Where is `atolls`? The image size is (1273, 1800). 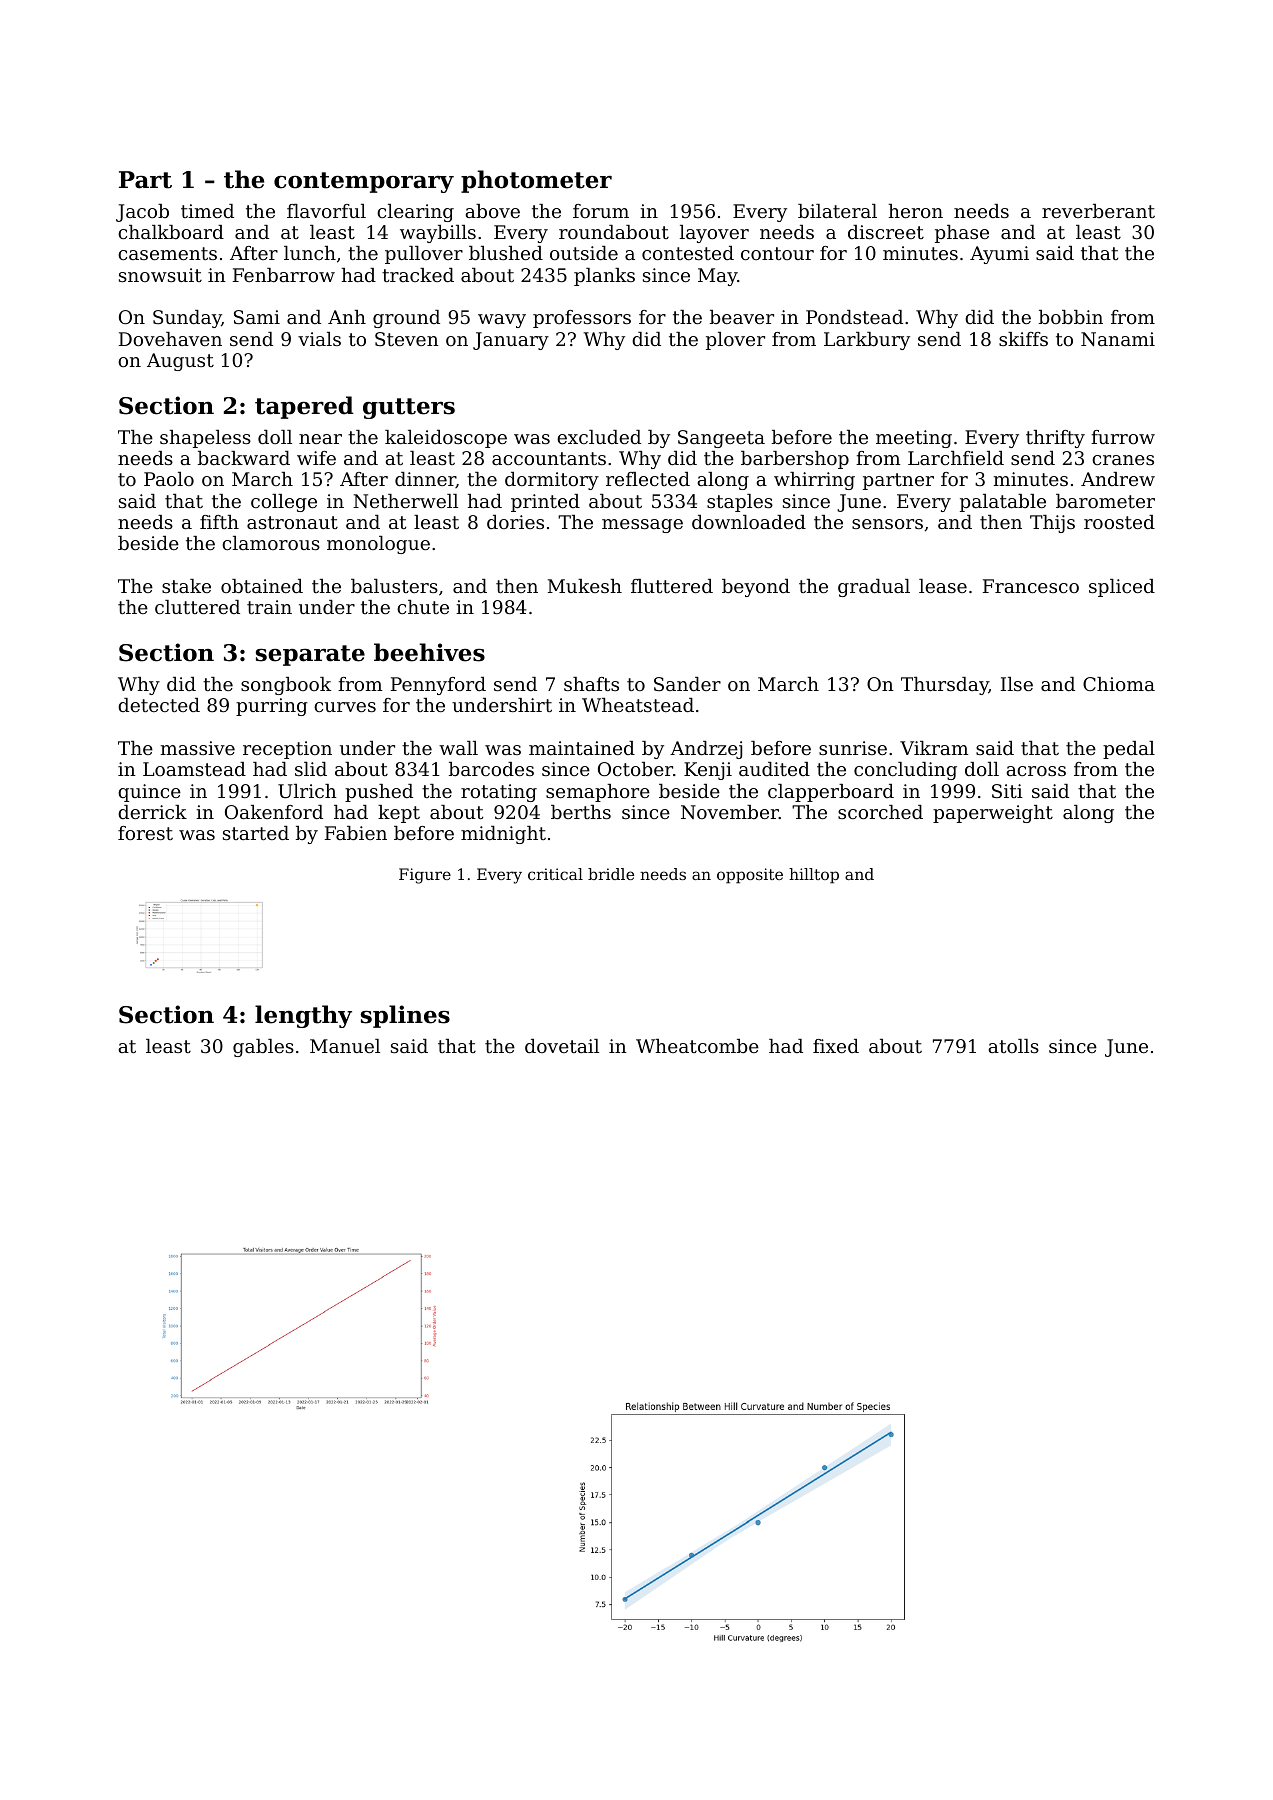
atolls is located at coordinates (1014, 1046).
